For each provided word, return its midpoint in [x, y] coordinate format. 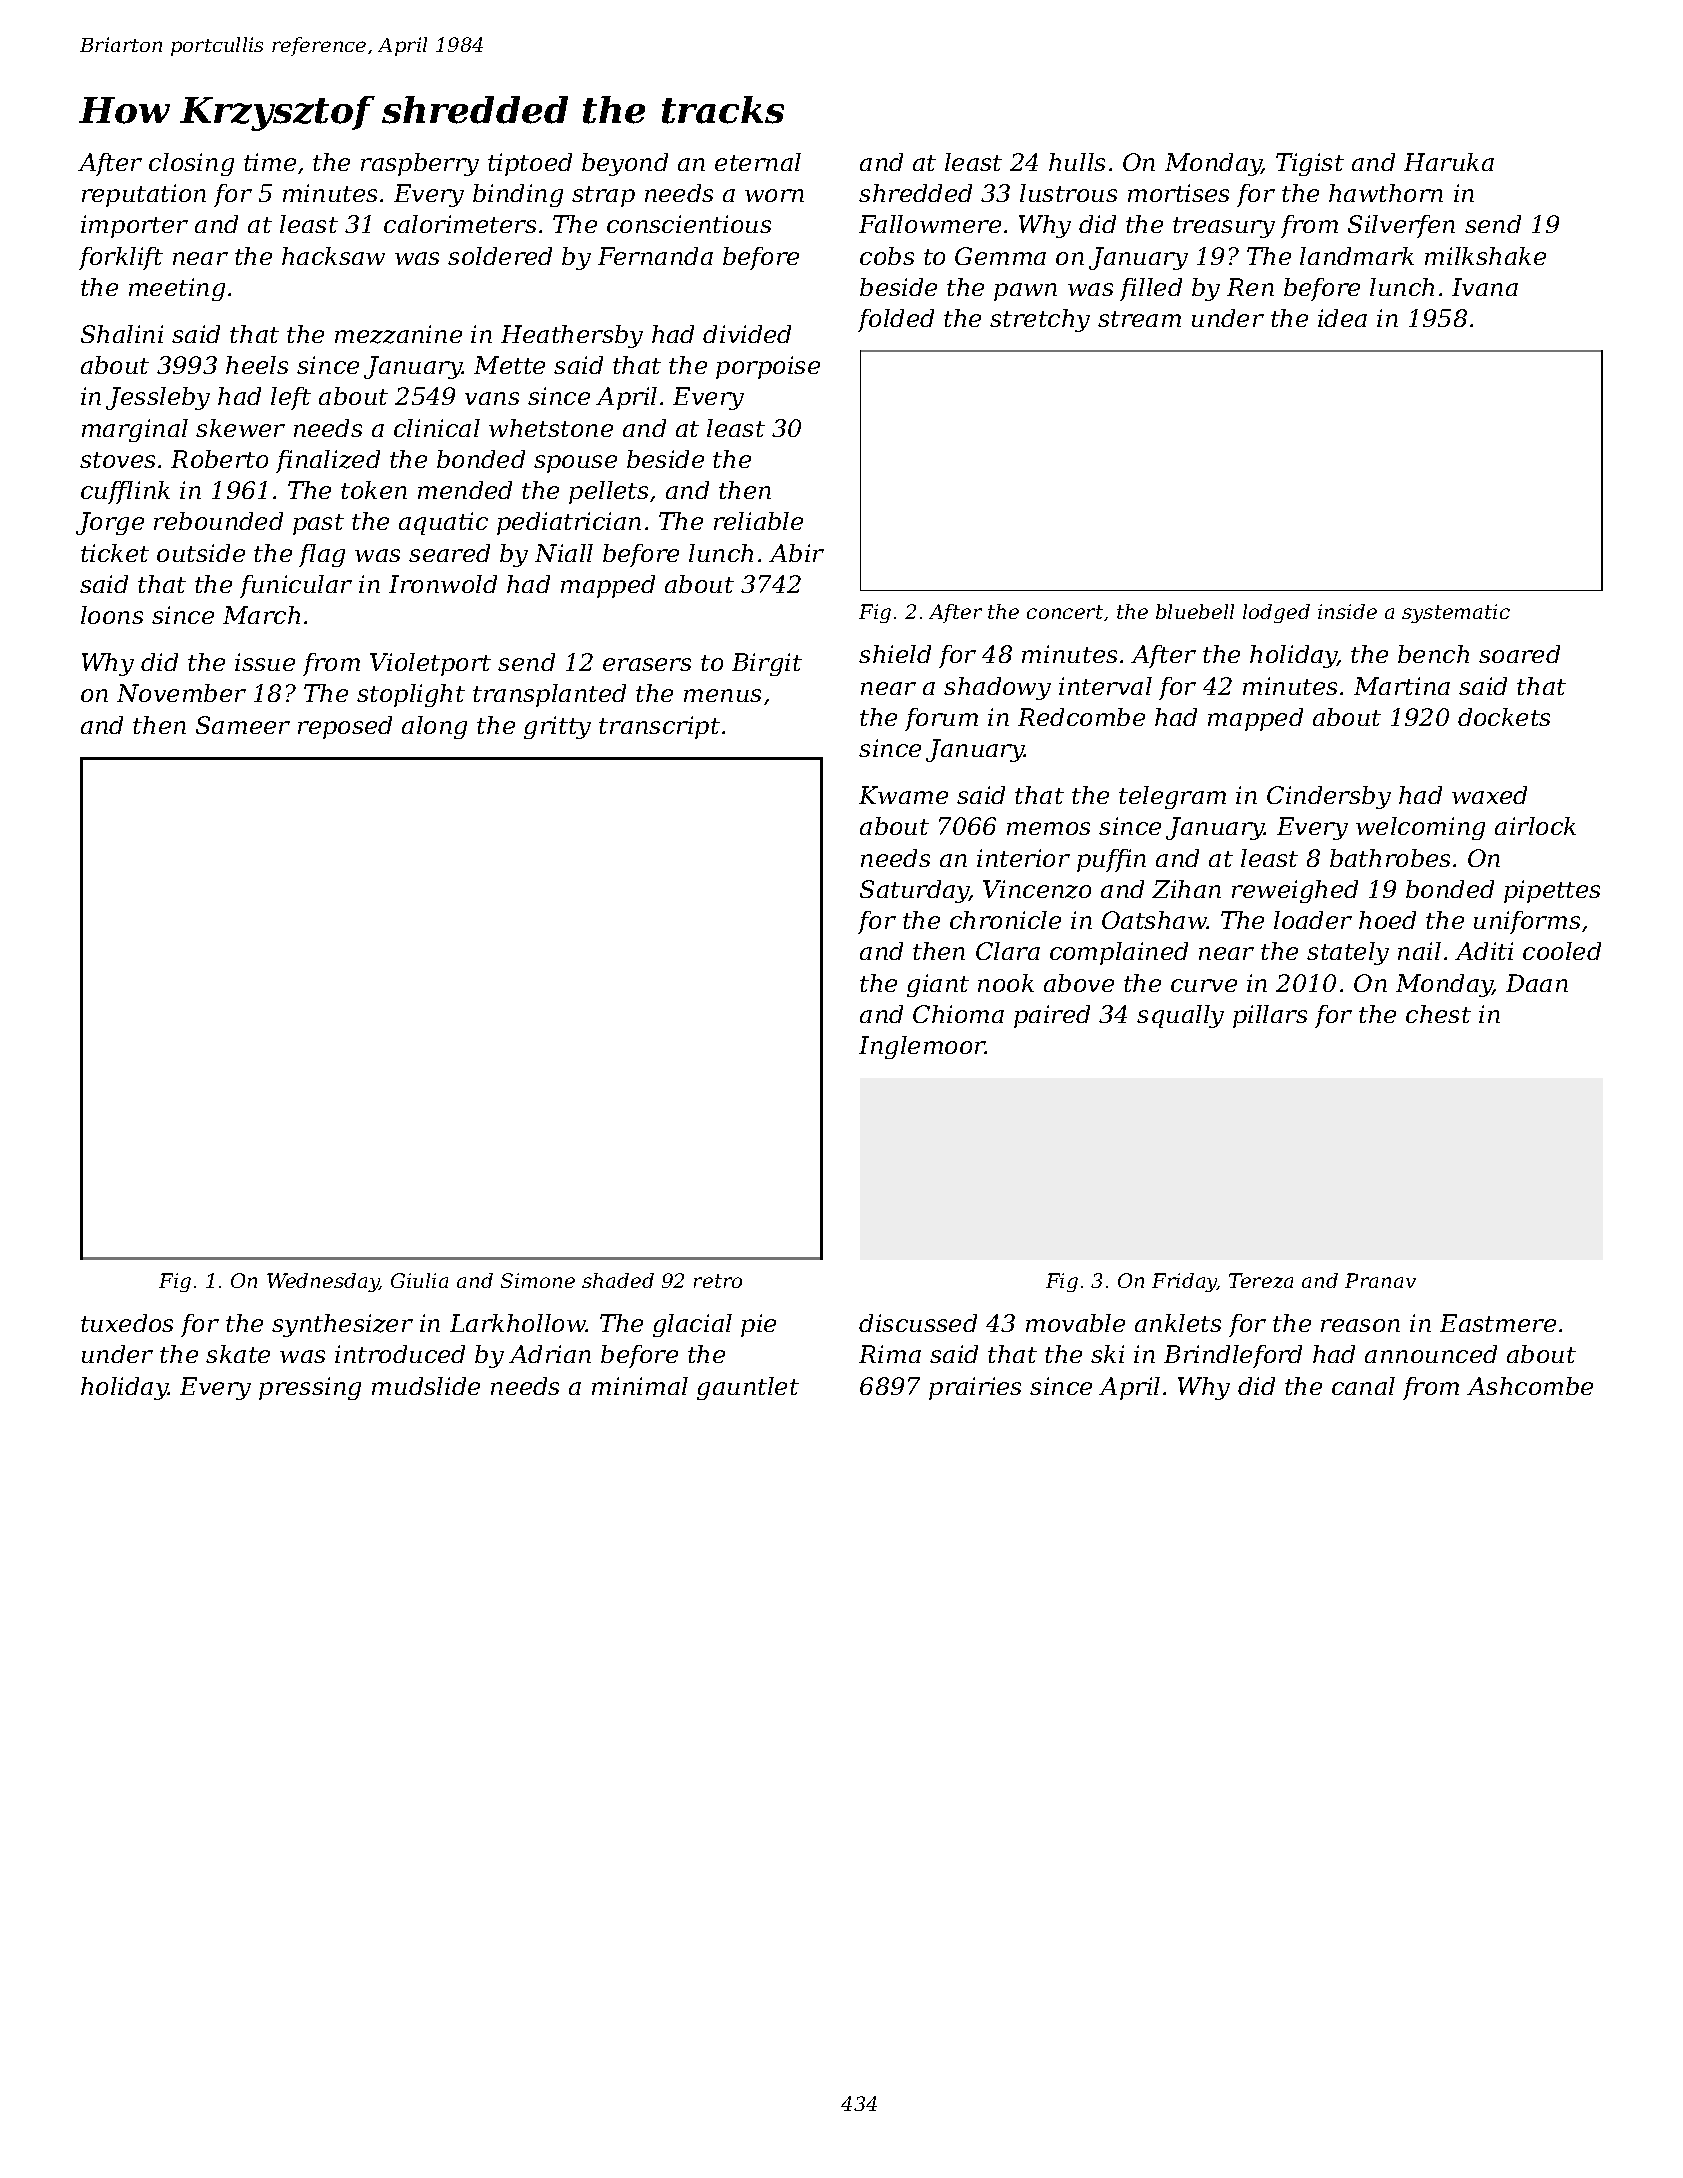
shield [895, 654]
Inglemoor [922, 1047]
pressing [310, 1388]
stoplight [411, 695]
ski [1107, 1354]
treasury [1224, 227]
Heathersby [572, 336]
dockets [1504, 717]
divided [747, 334]
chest [1438, 1014]
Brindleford [1233, 1356]
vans [492, 398]
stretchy [1040, 320]
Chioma [958, 1014]
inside [1347, 611]
